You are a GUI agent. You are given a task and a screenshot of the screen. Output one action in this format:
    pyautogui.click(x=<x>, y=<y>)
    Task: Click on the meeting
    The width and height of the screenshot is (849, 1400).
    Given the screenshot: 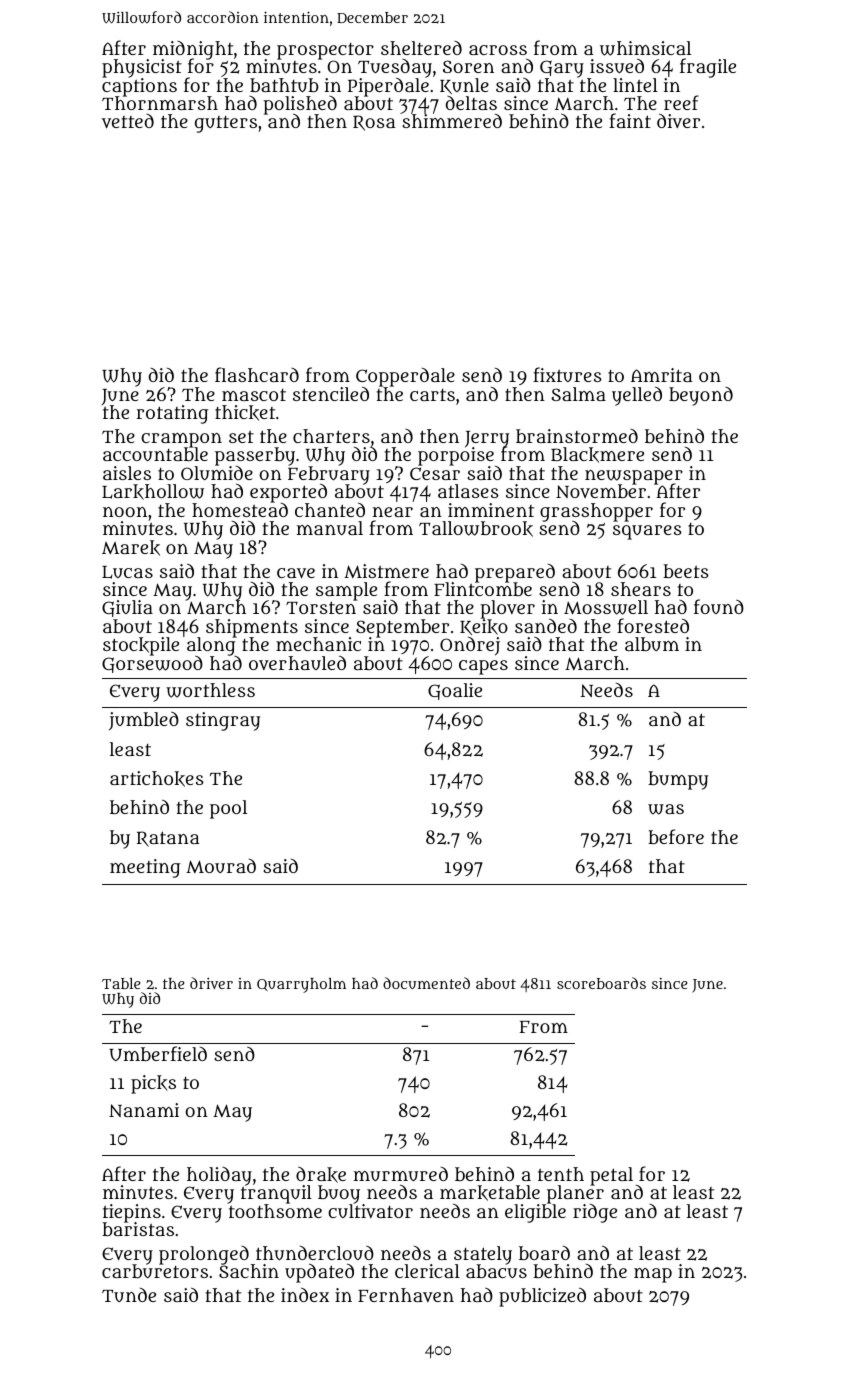 What is the action you would take?
    pyautogui.click(x=145, y=868)
